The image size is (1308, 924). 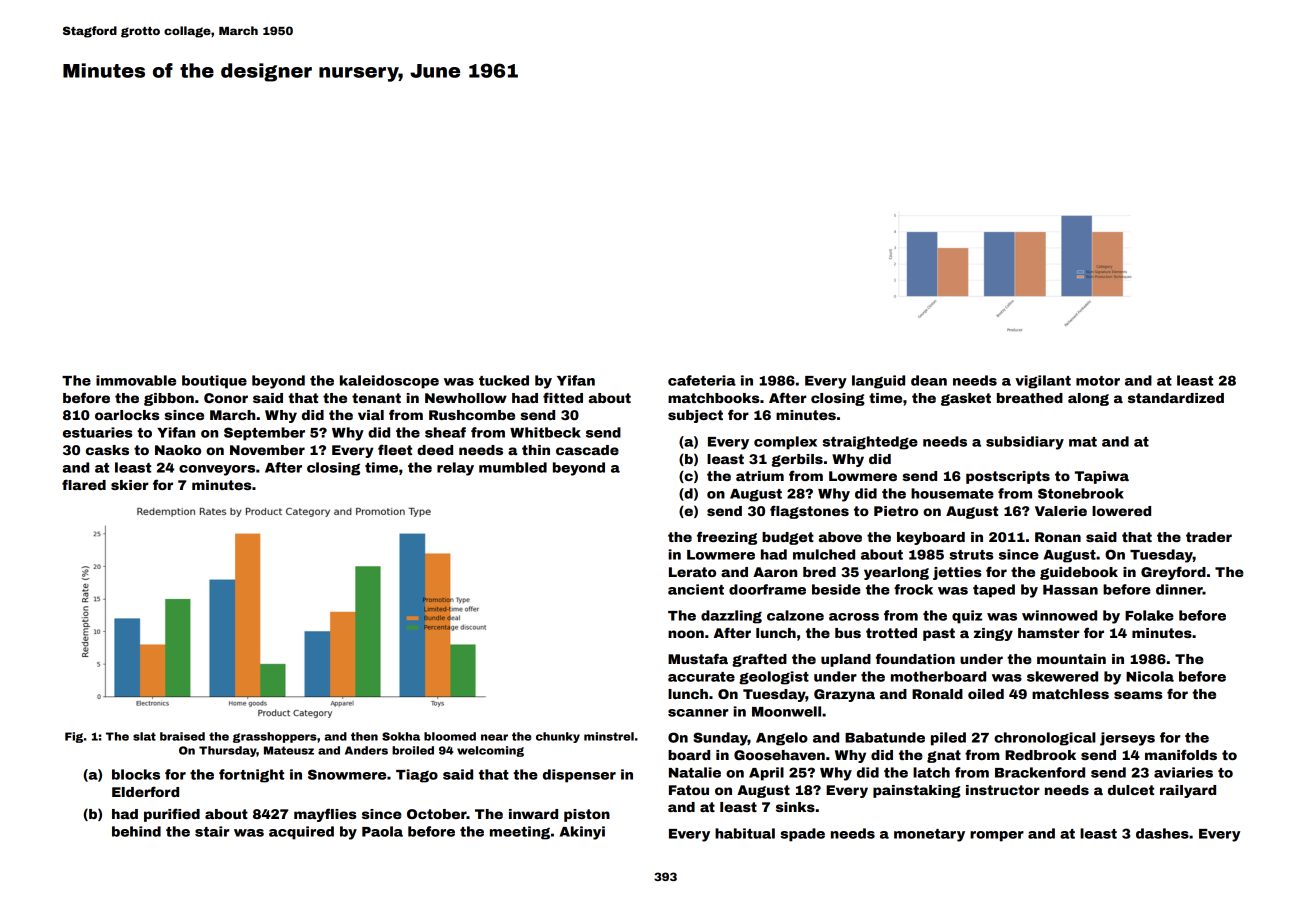 I want to click on dashes, so click(x=1162, y=833).
